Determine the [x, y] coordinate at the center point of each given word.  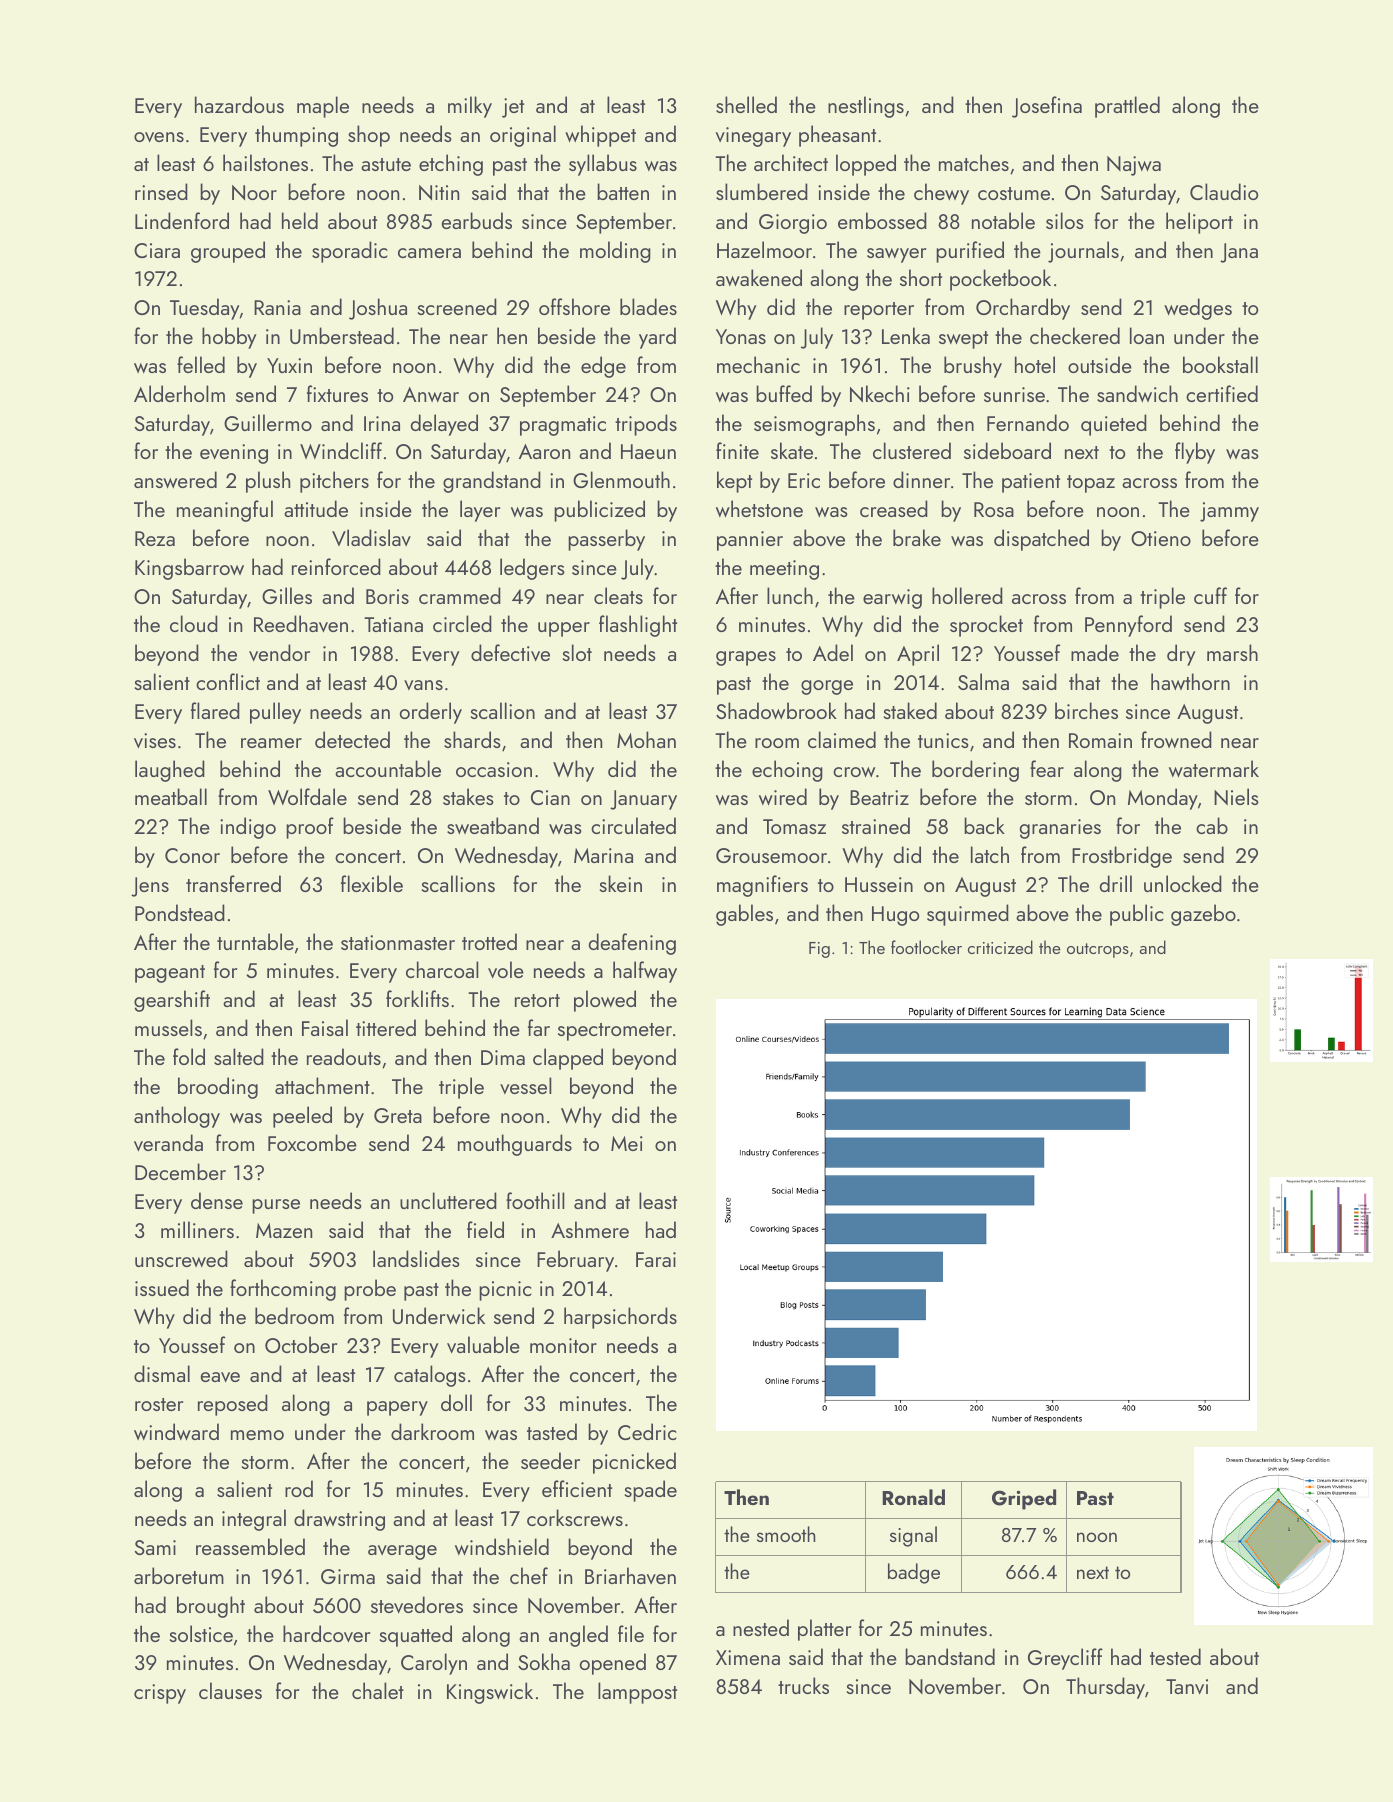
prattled [1127, 107]
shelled [746, 104]
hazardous [239, 104]
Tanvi [1187, 1686]
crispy [160, 1694]
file [631, 1633]
